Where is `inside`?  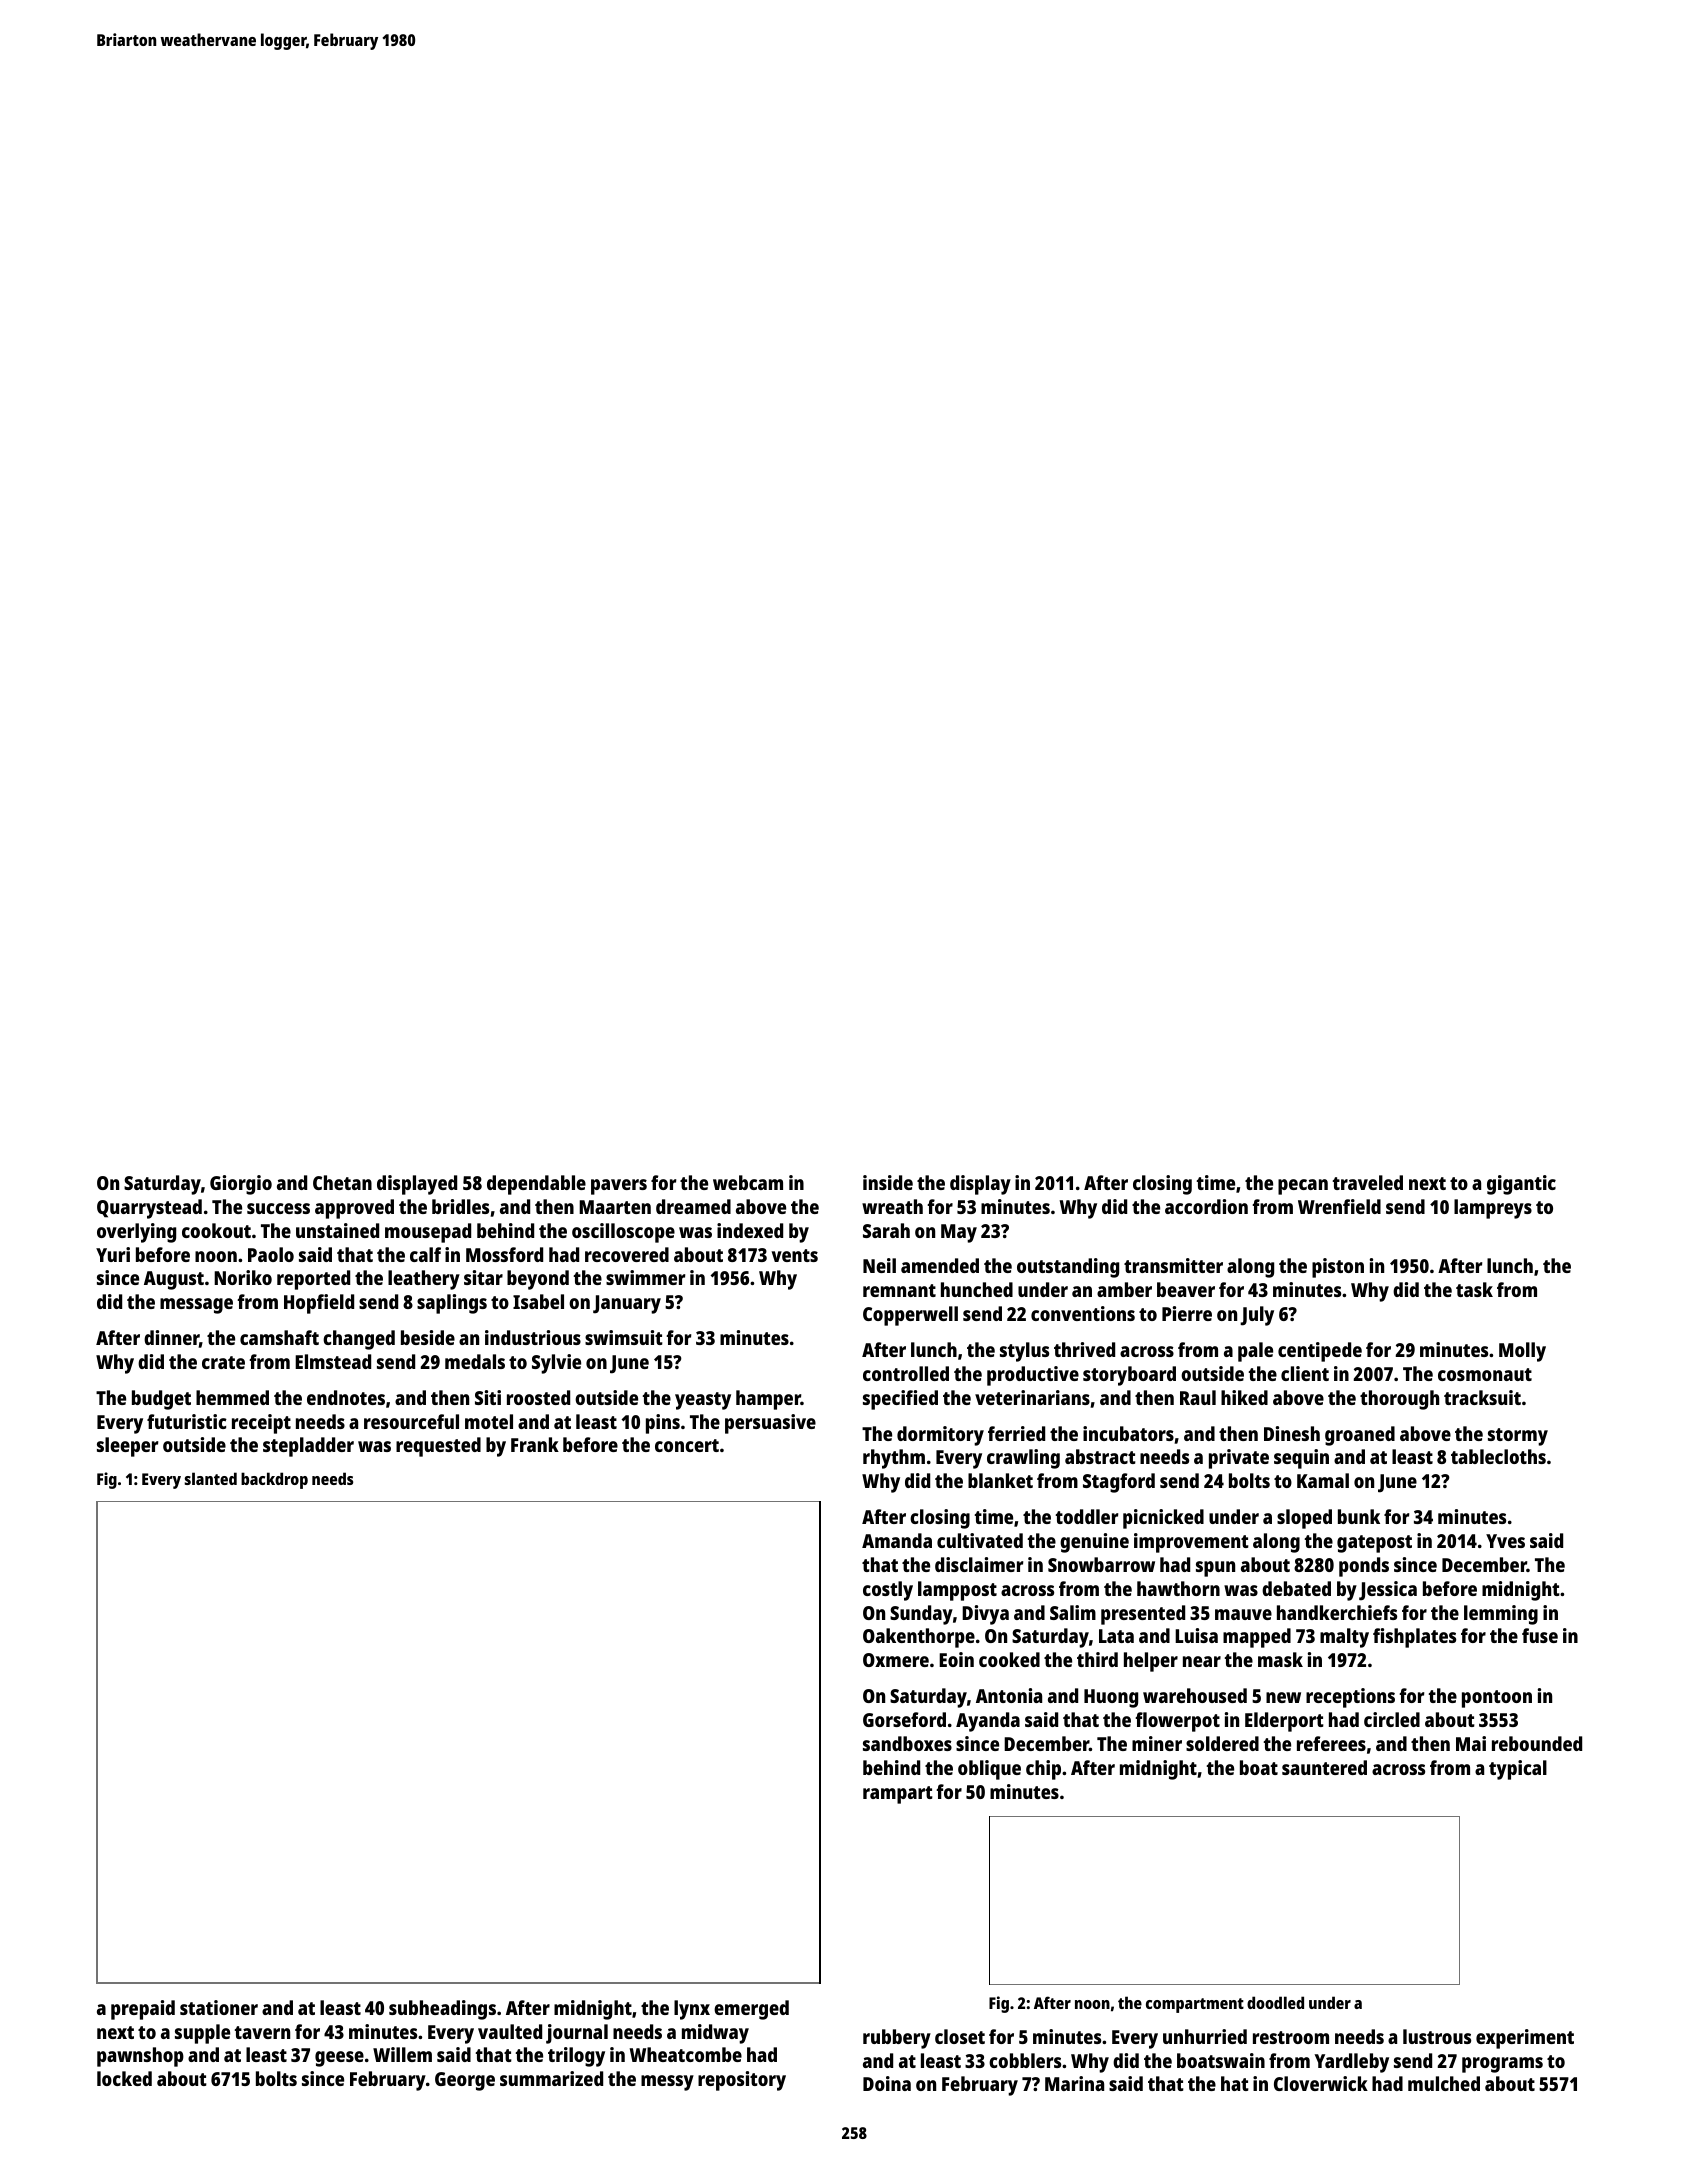
inside is located at coordinates (888, 1182).
